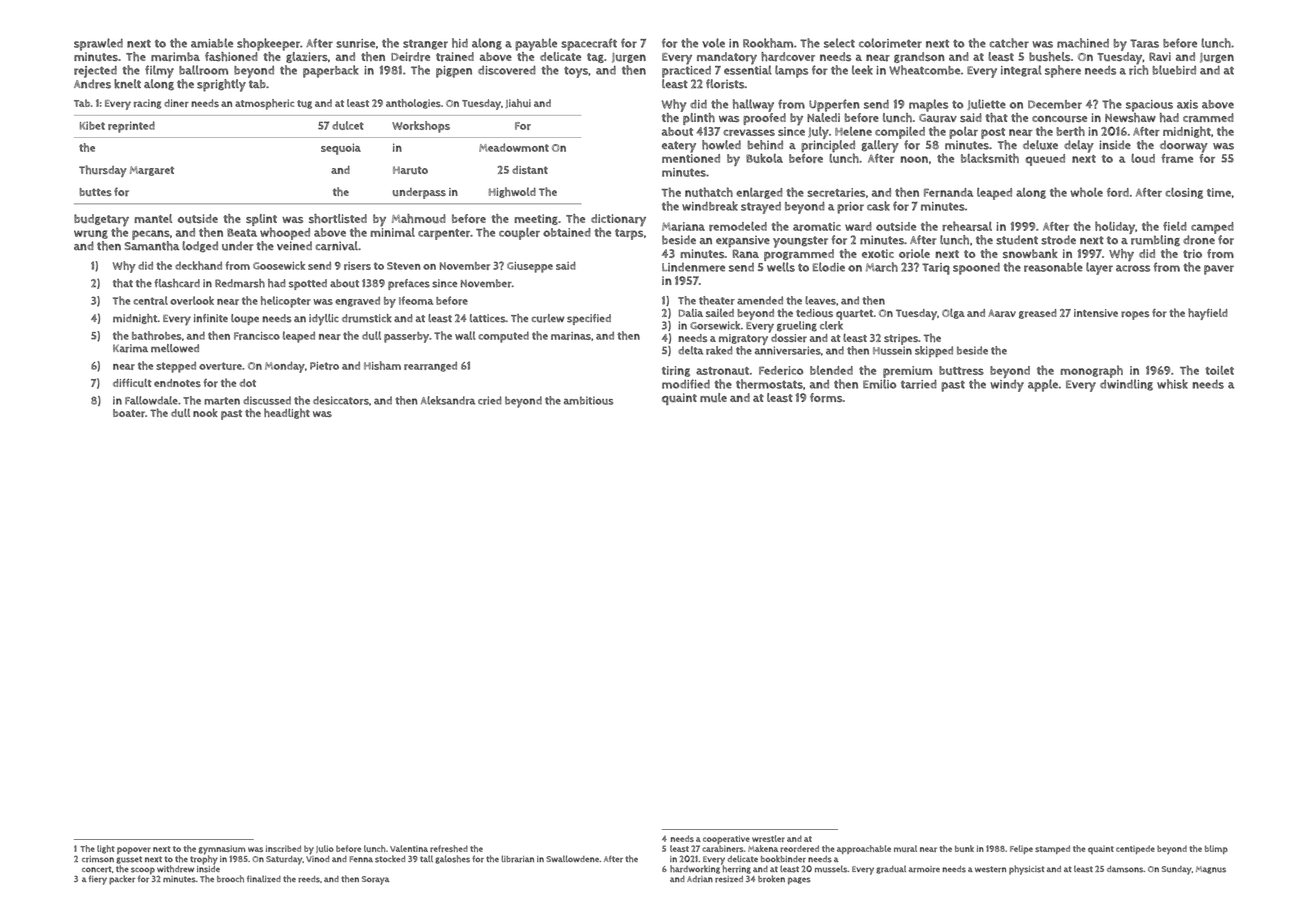 The height and width of the page is (924, 1308). What do you see at coordinates (341, 149) in the page?
I see `sequoia` at bounding box center [341, 149].
